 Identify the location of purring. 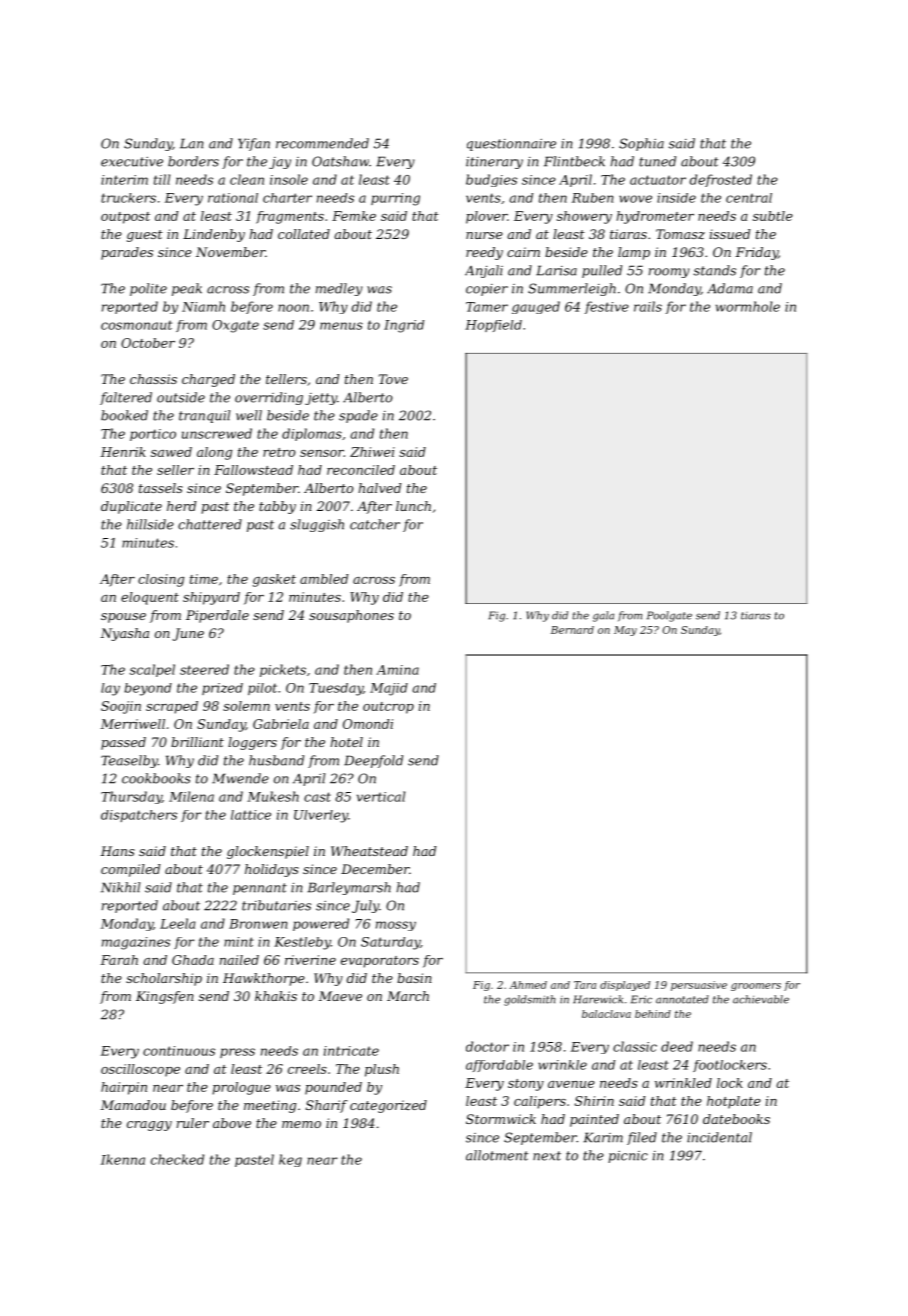
(395, 199).
